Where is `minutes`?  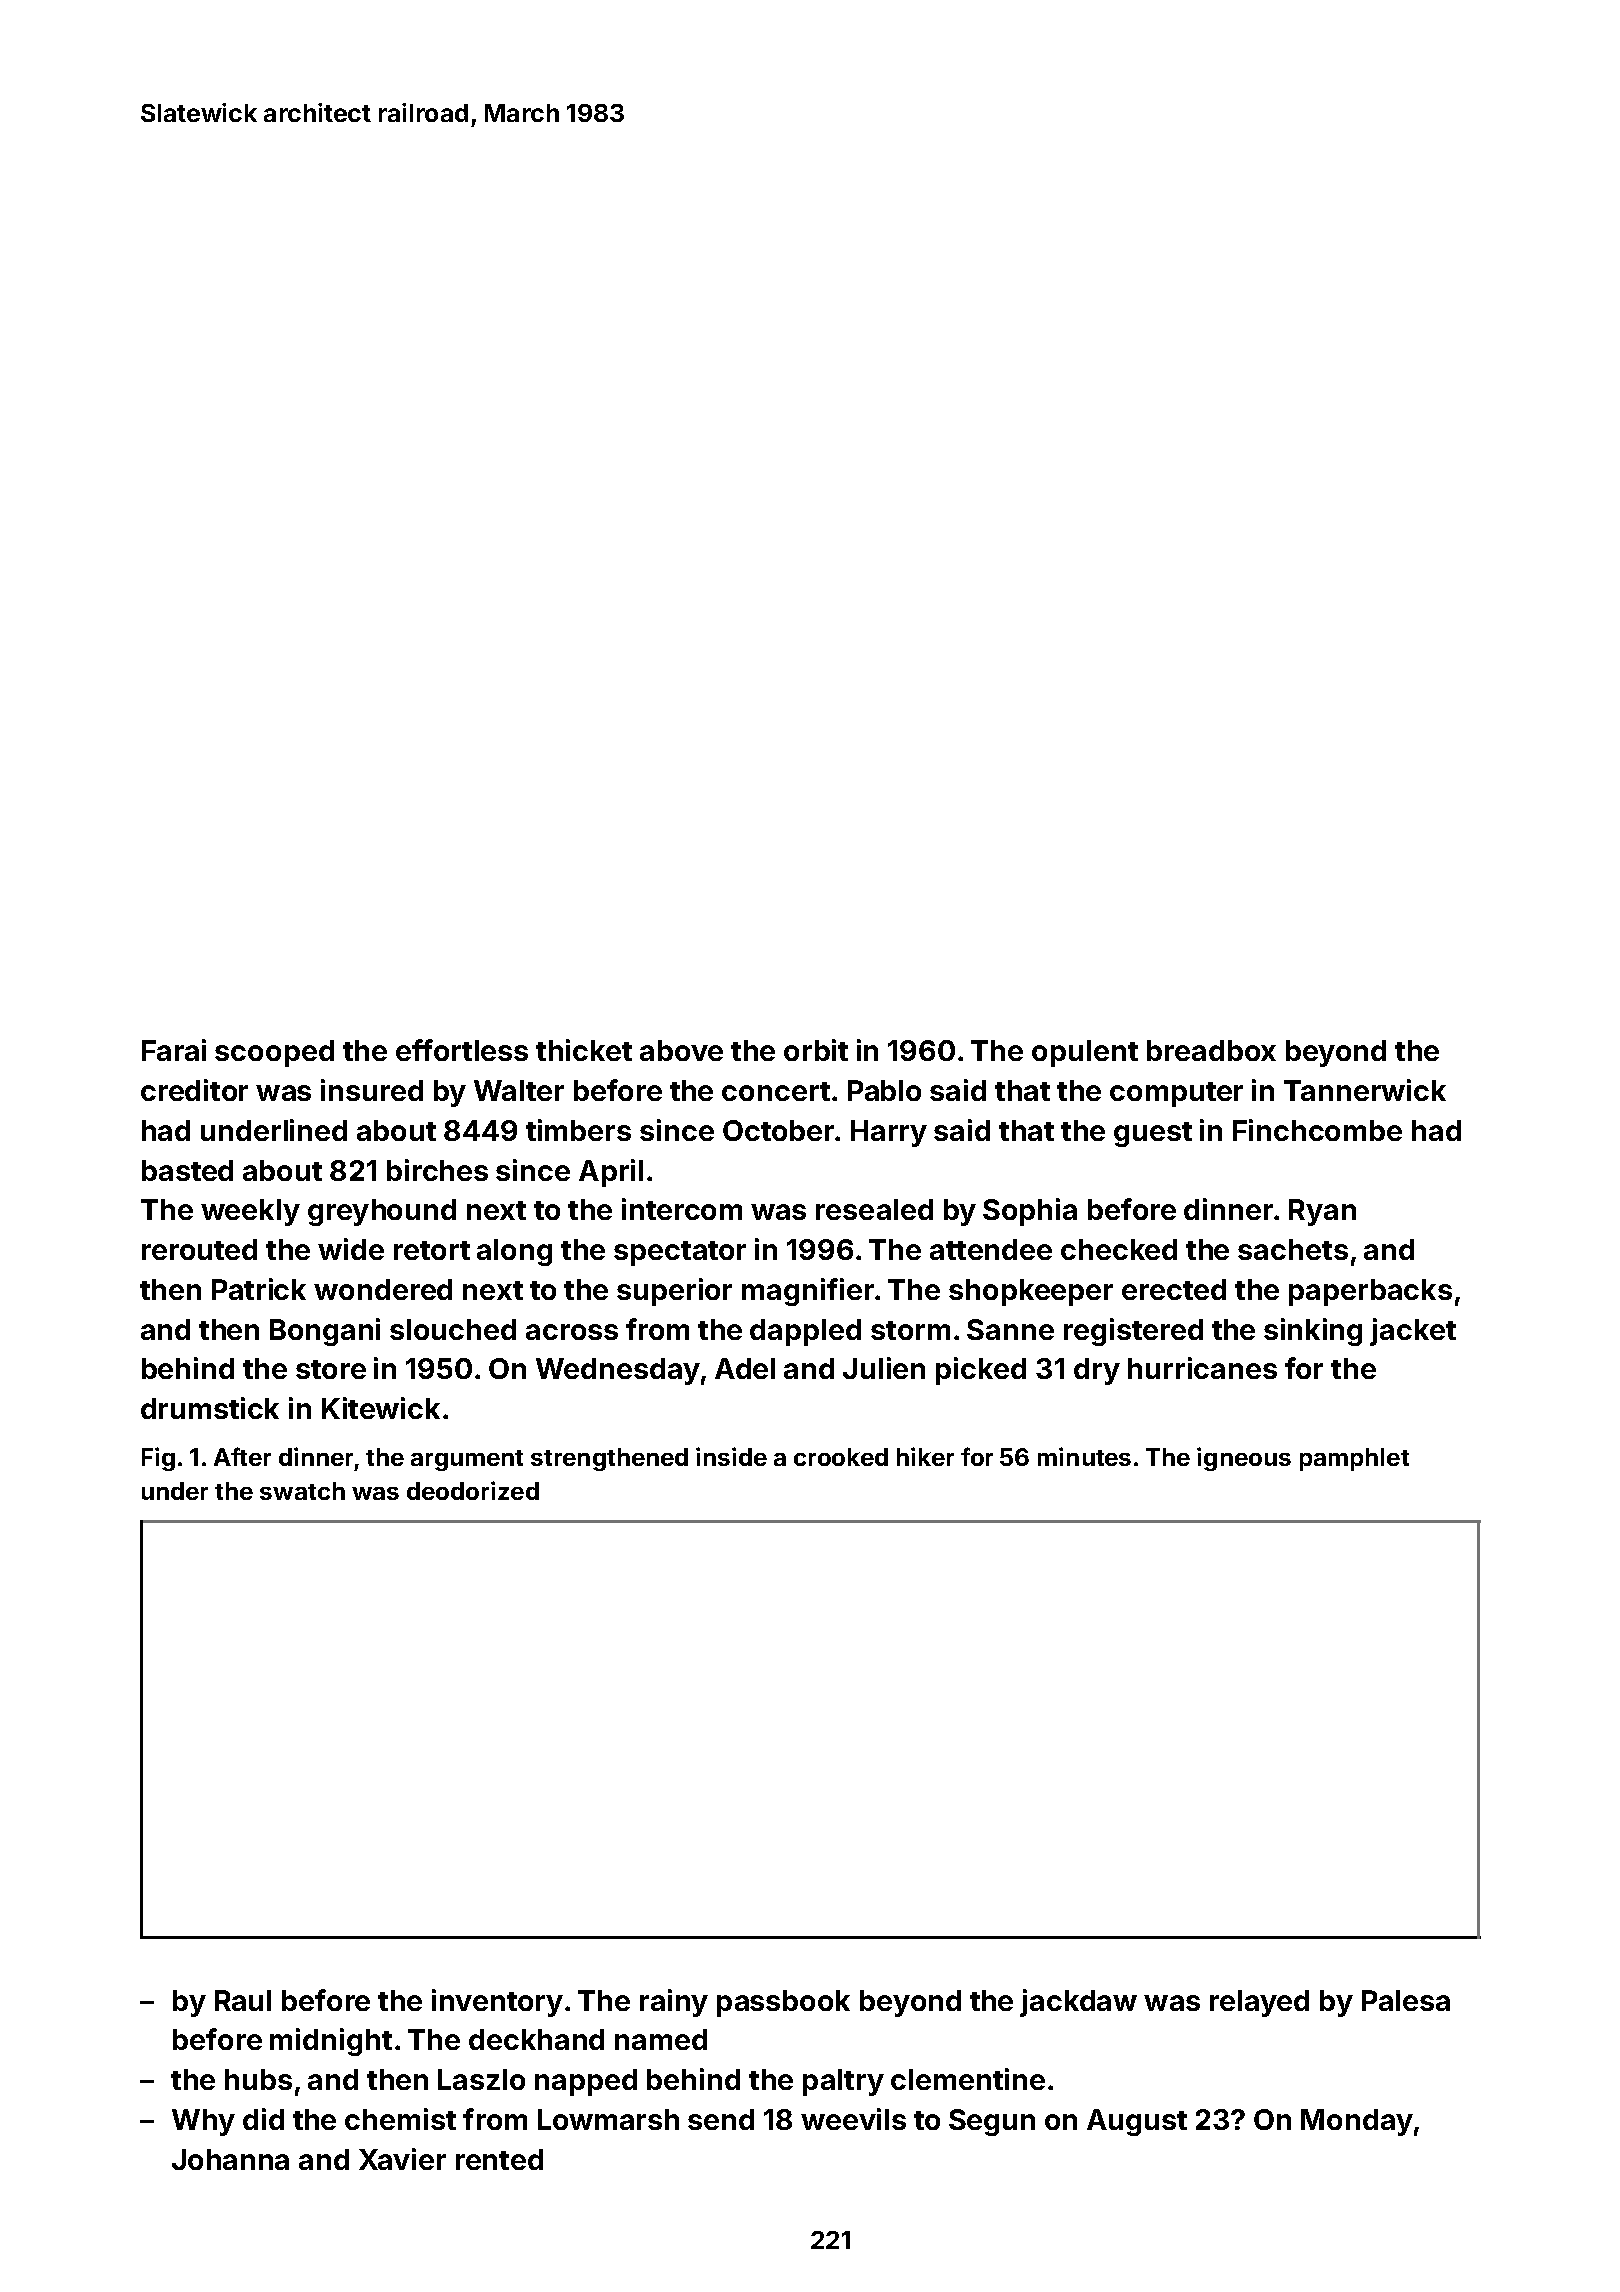 minutes is located at coordinates (1084, 1456).
